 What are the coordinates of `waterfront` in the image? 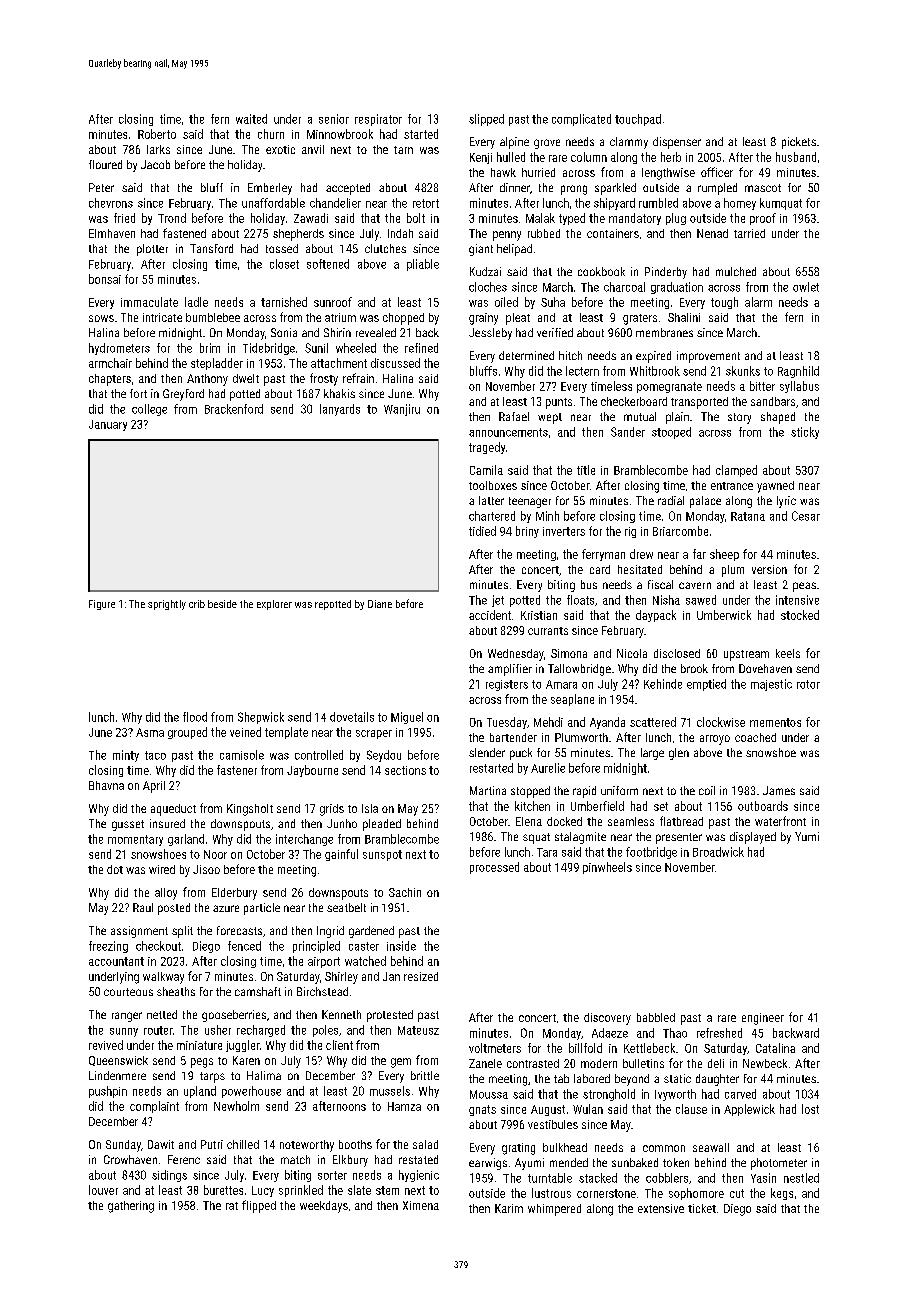 It's located at (780, 821).
